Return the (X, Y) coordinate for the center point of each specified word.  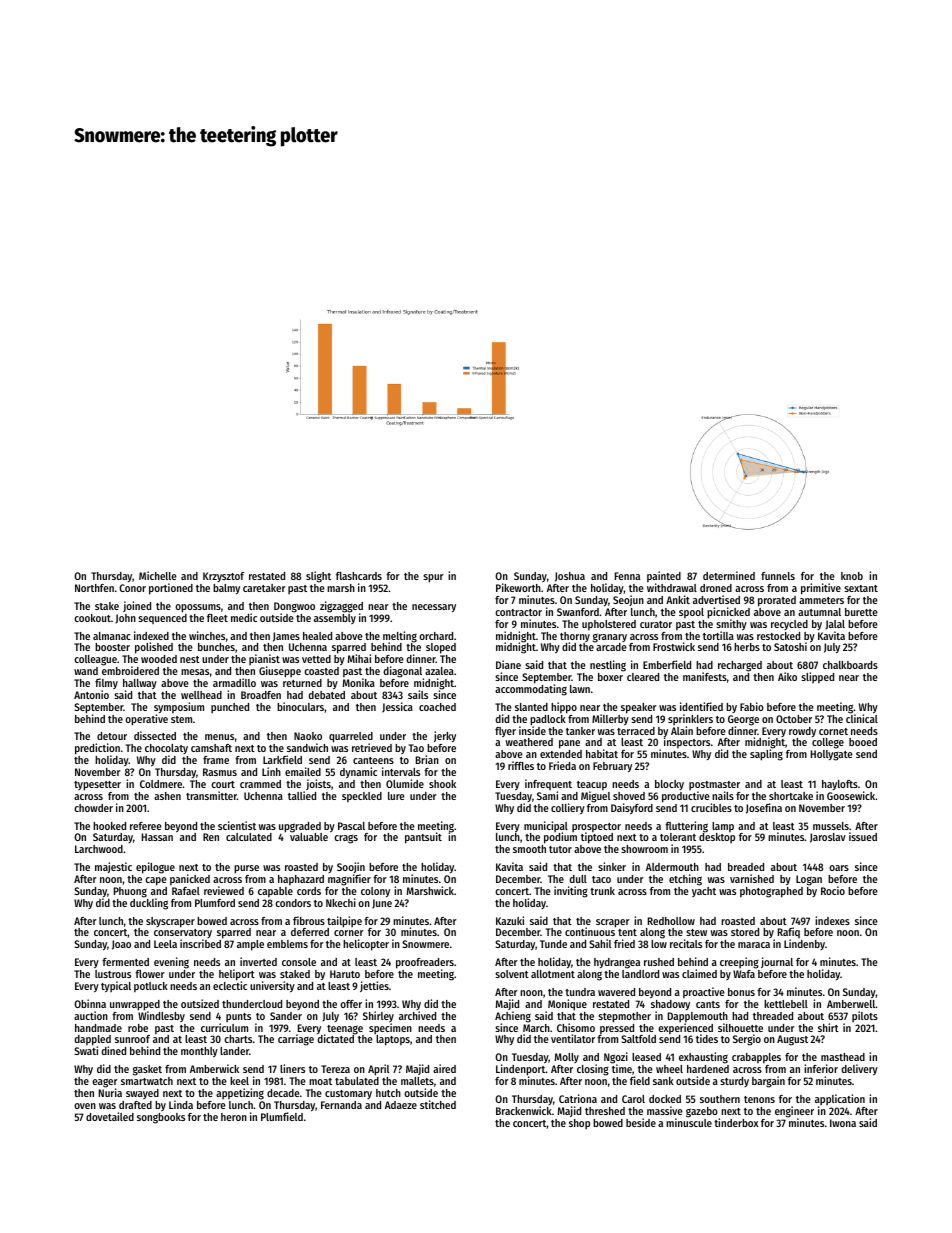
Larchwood (99, 849)
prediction (97, 749)
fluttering (686, 827)
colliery (568, 809)
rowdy (802, 732)
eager (105, 1083)
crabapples (756, 1058)
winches (207, 635)
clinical (862, 718)
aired (444, 1068)
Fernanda (341, 1105)
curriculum (224, 1027)
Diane (508, 664)
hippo (564, 708)
